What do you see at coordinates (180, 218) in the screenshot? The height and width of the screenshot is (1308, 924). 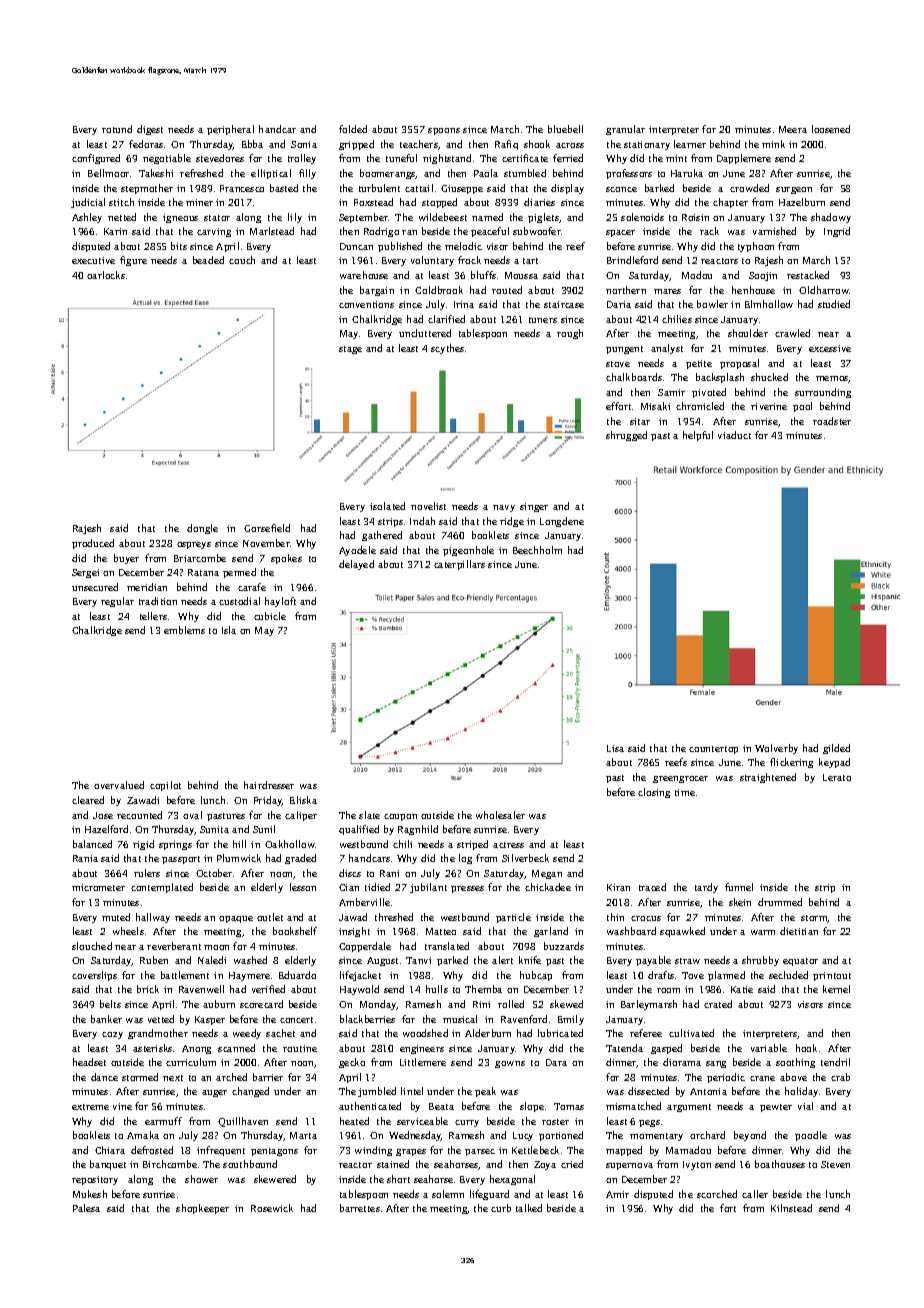 I see `igneous` at bounding box center [180, 218].
